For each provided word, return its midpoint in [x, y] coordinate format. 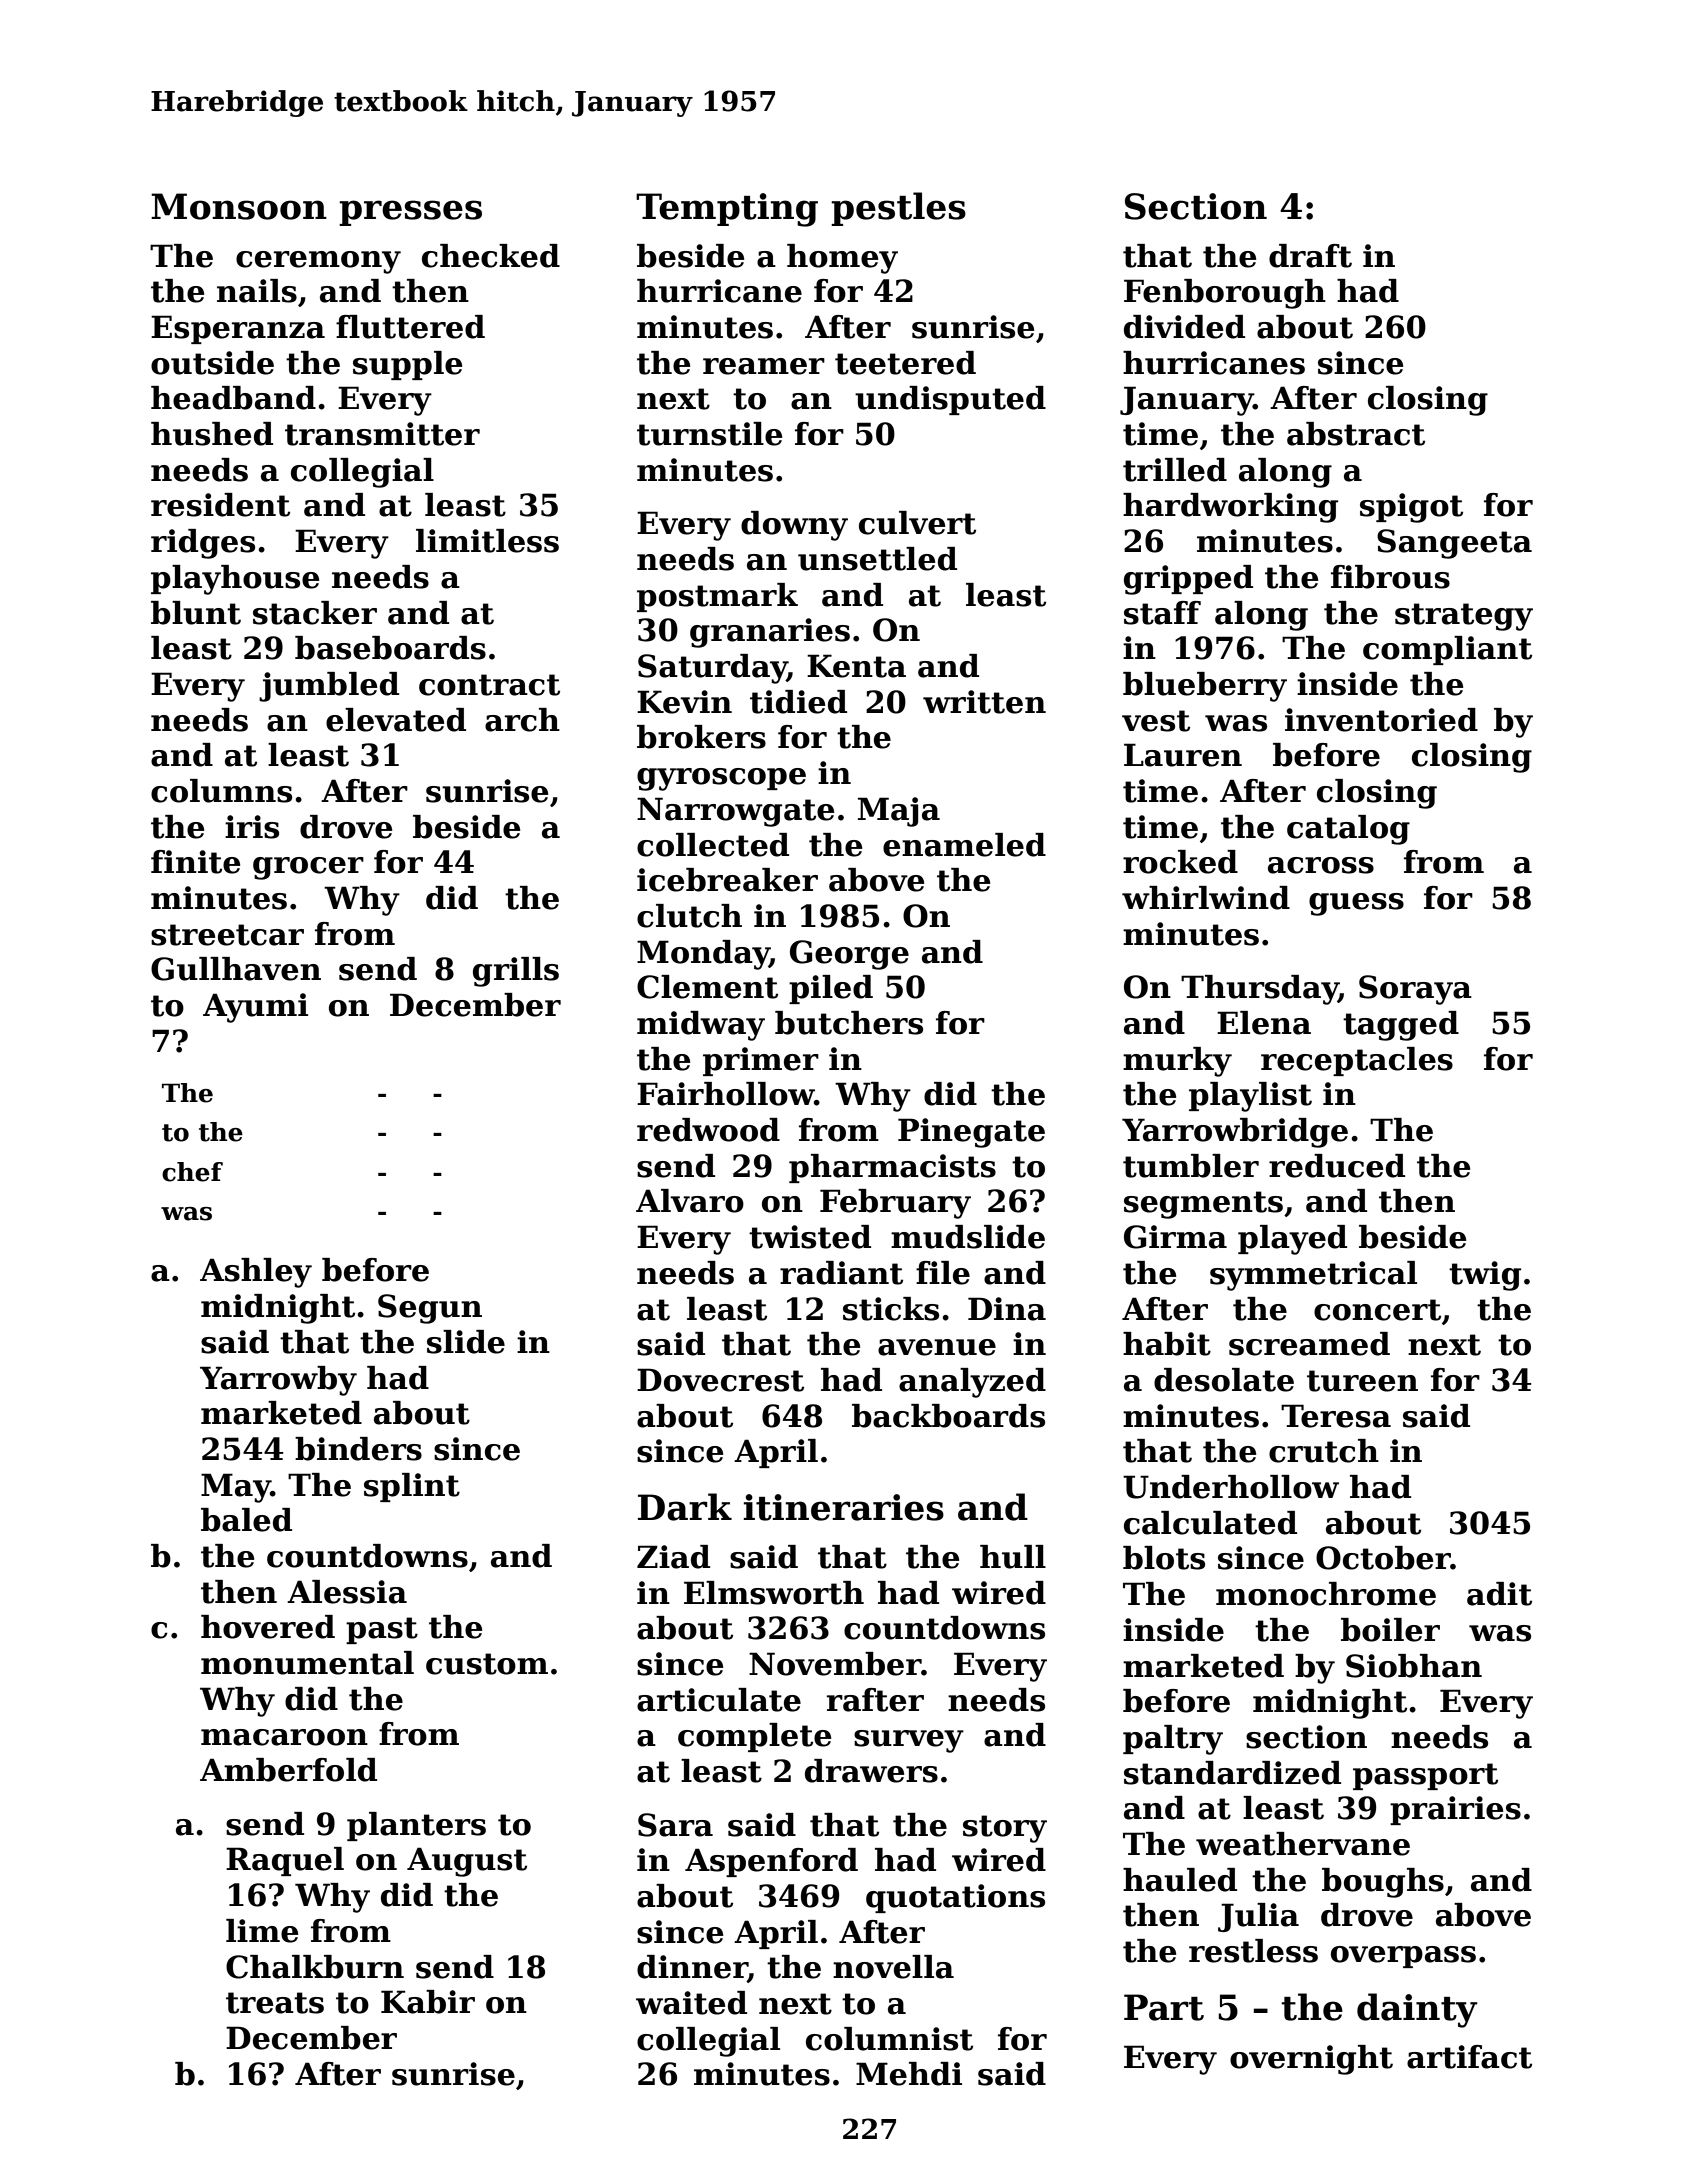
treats [275, 2003]
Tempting [727, 210]
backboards [948, 1416]
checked [491, 256]
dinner [692, 1968]
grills [516, 972]
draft [1310, 256]
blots [1164, 1558]
